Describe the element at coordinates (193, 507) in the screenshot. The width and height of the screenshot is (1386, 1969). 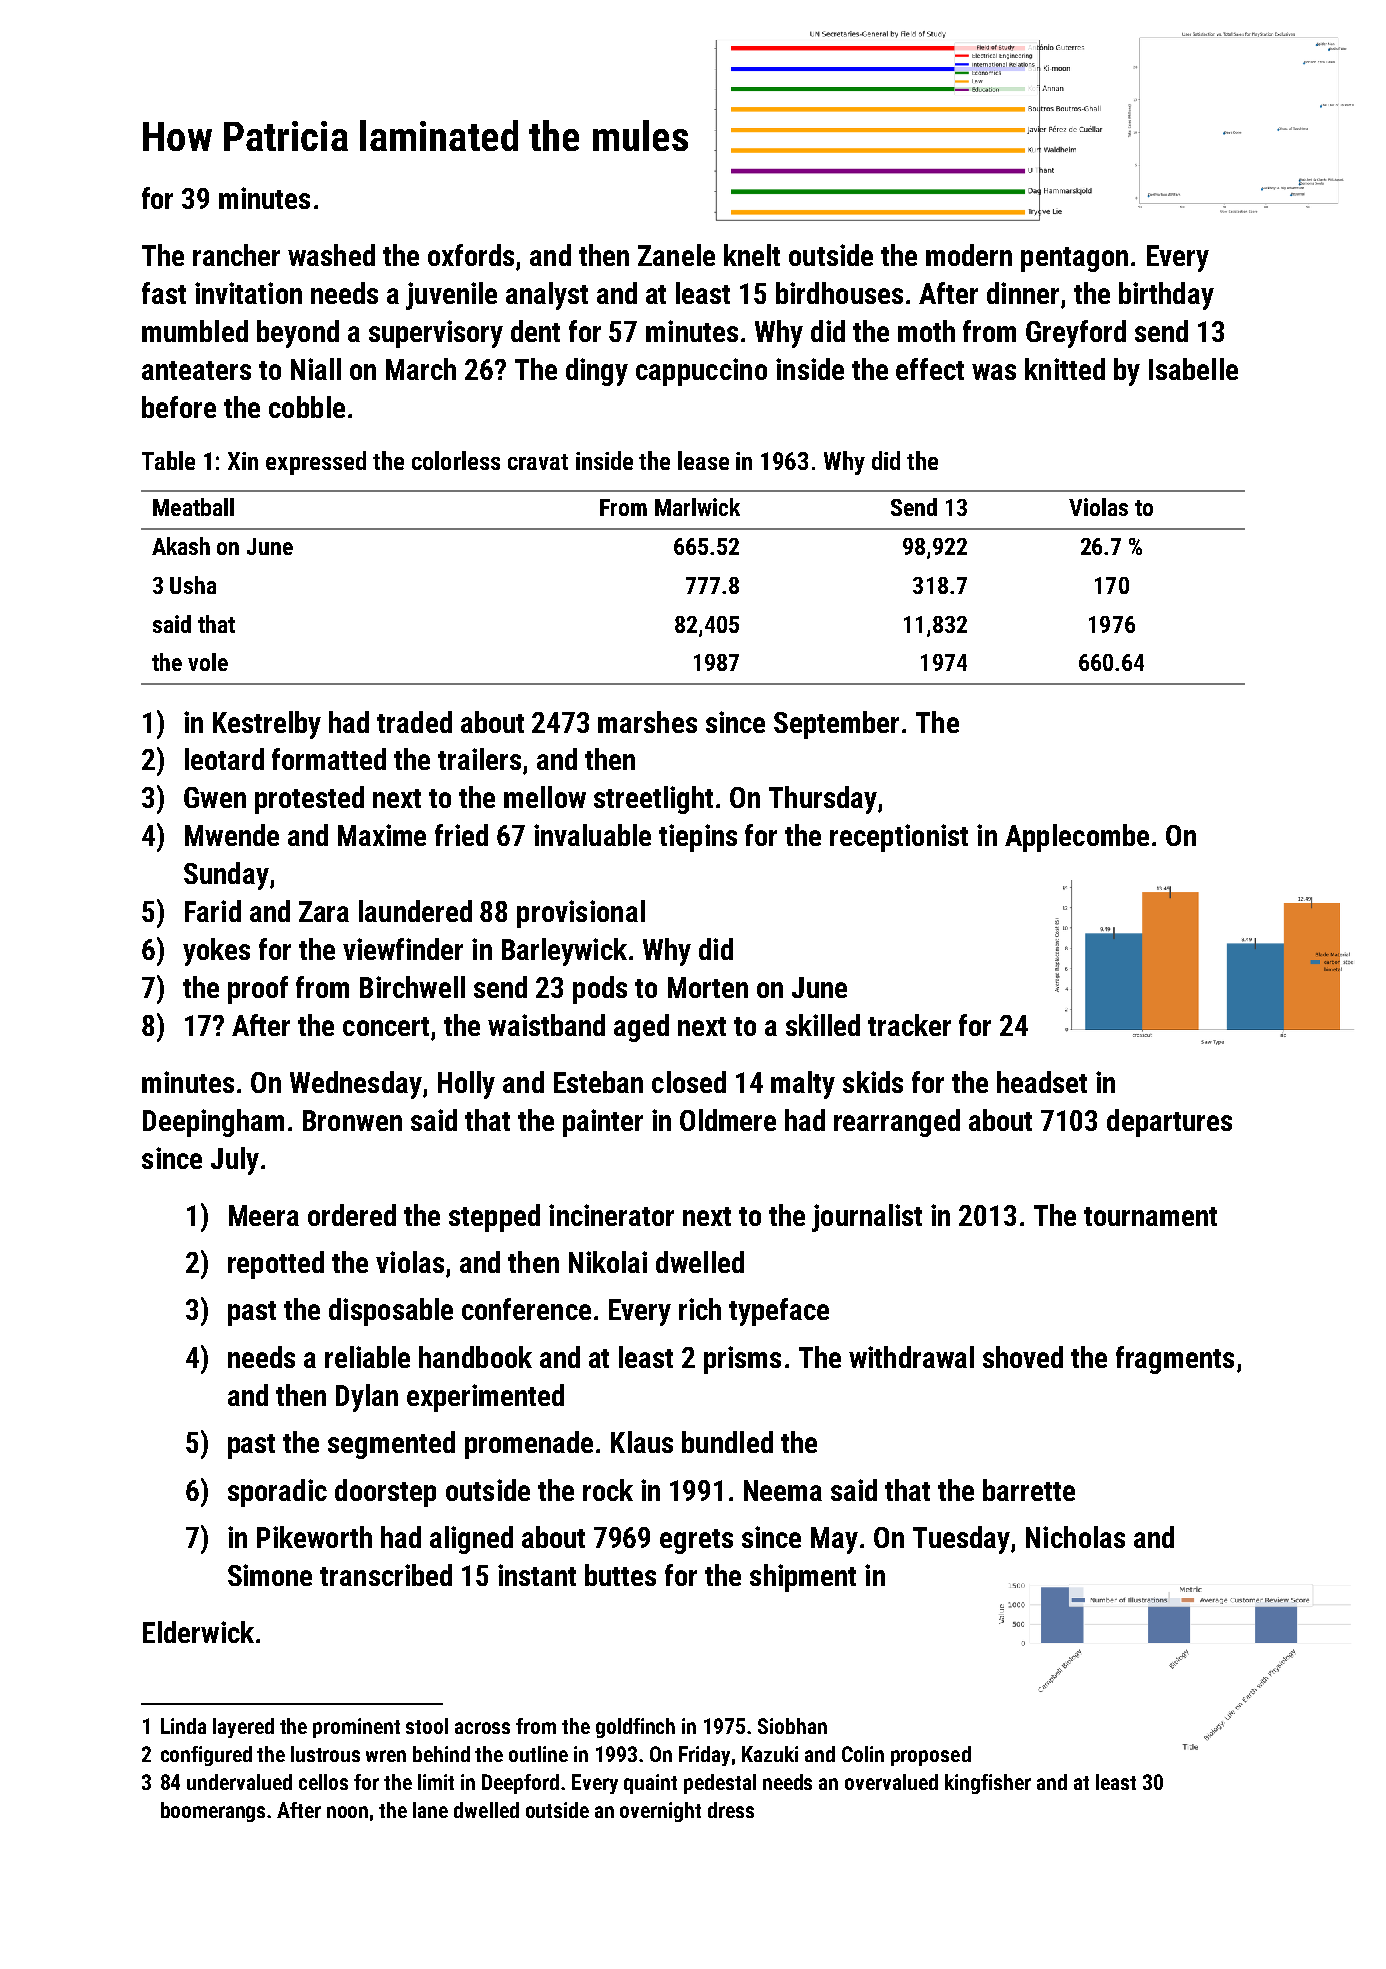
I see `Meatball` at that location.
